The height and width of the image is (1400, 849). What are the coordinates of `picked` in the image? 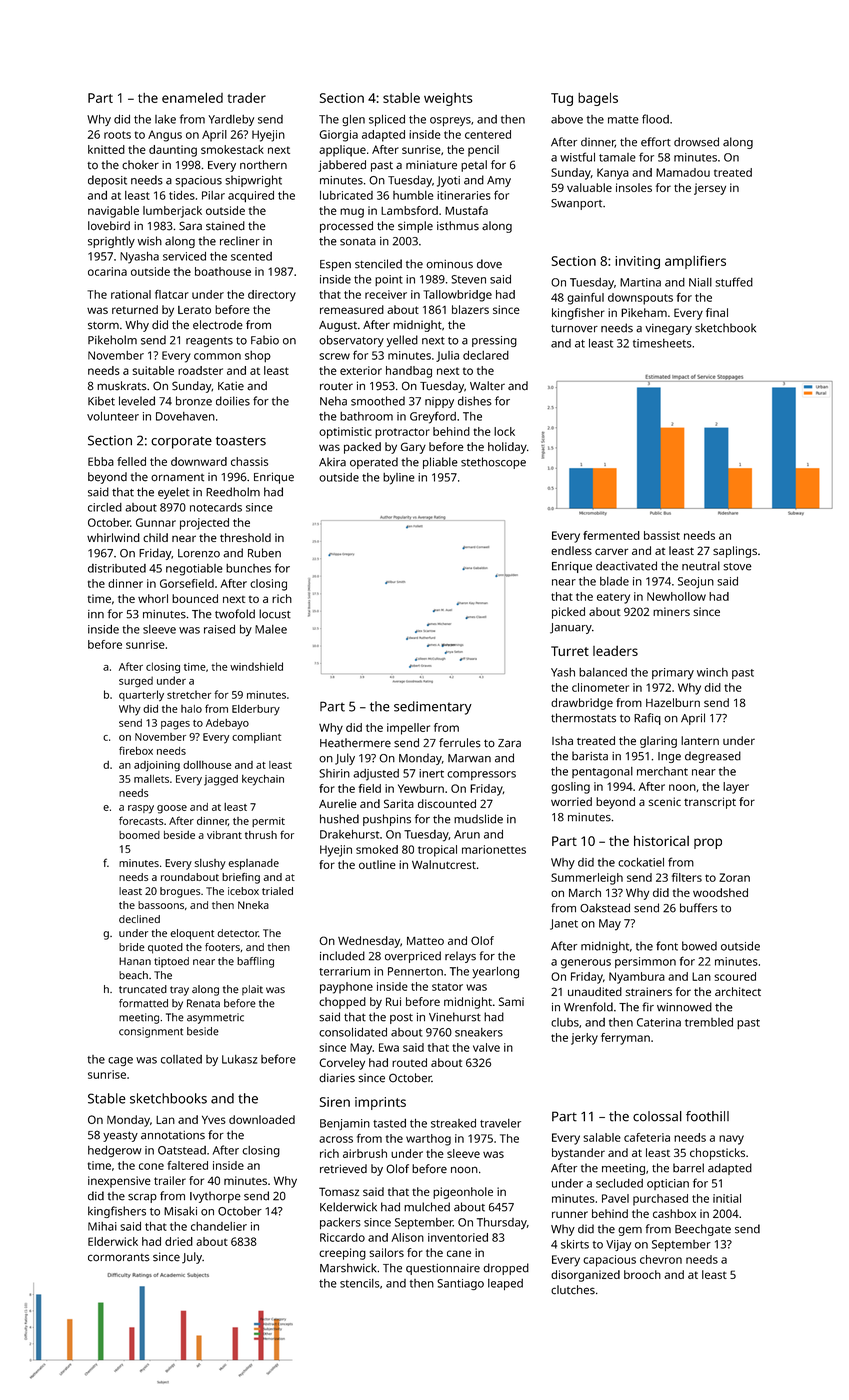 It's located at (568, 613).
